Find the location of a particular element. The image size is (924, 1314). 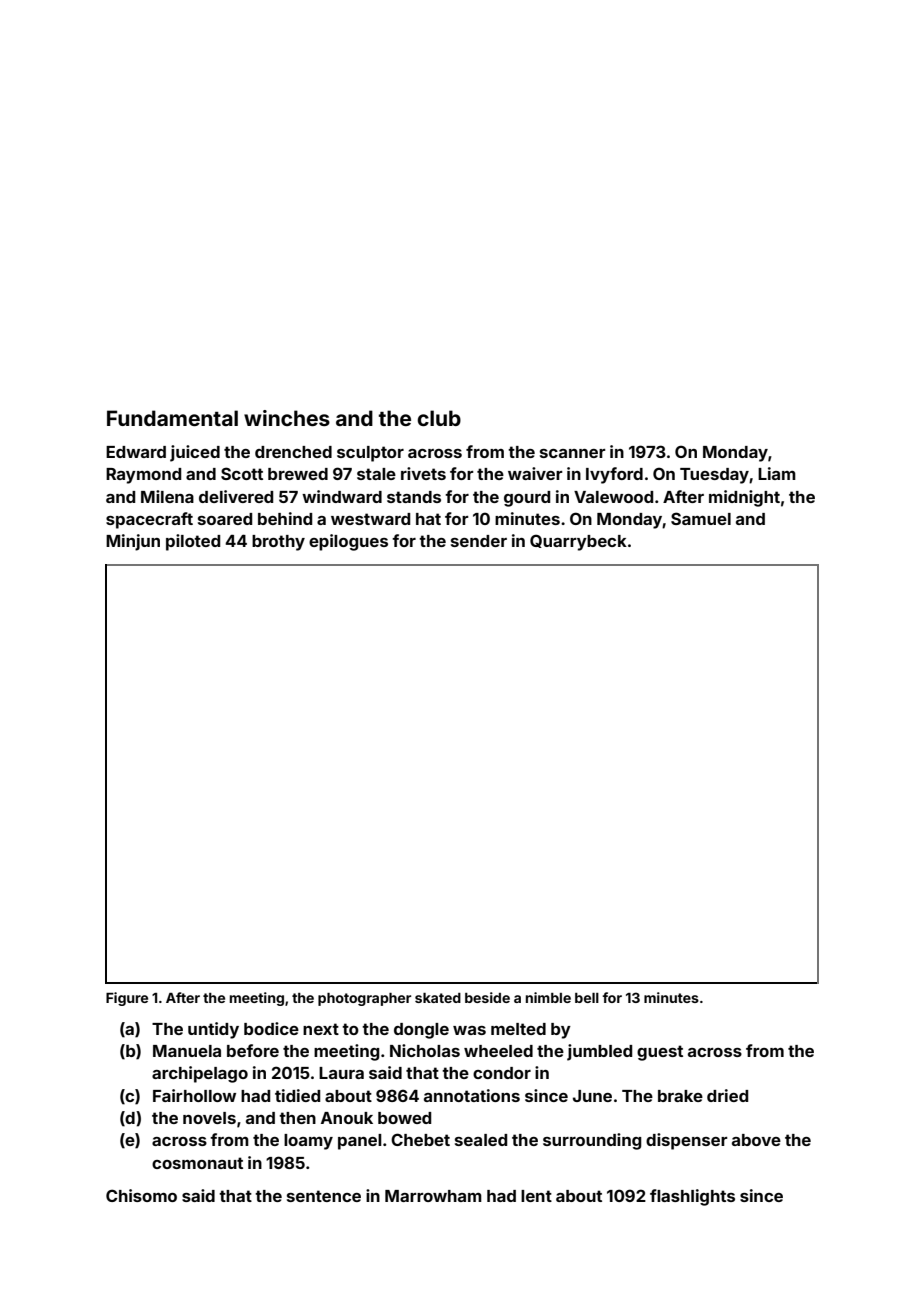

rivets is located at coordinates (423, 473).
